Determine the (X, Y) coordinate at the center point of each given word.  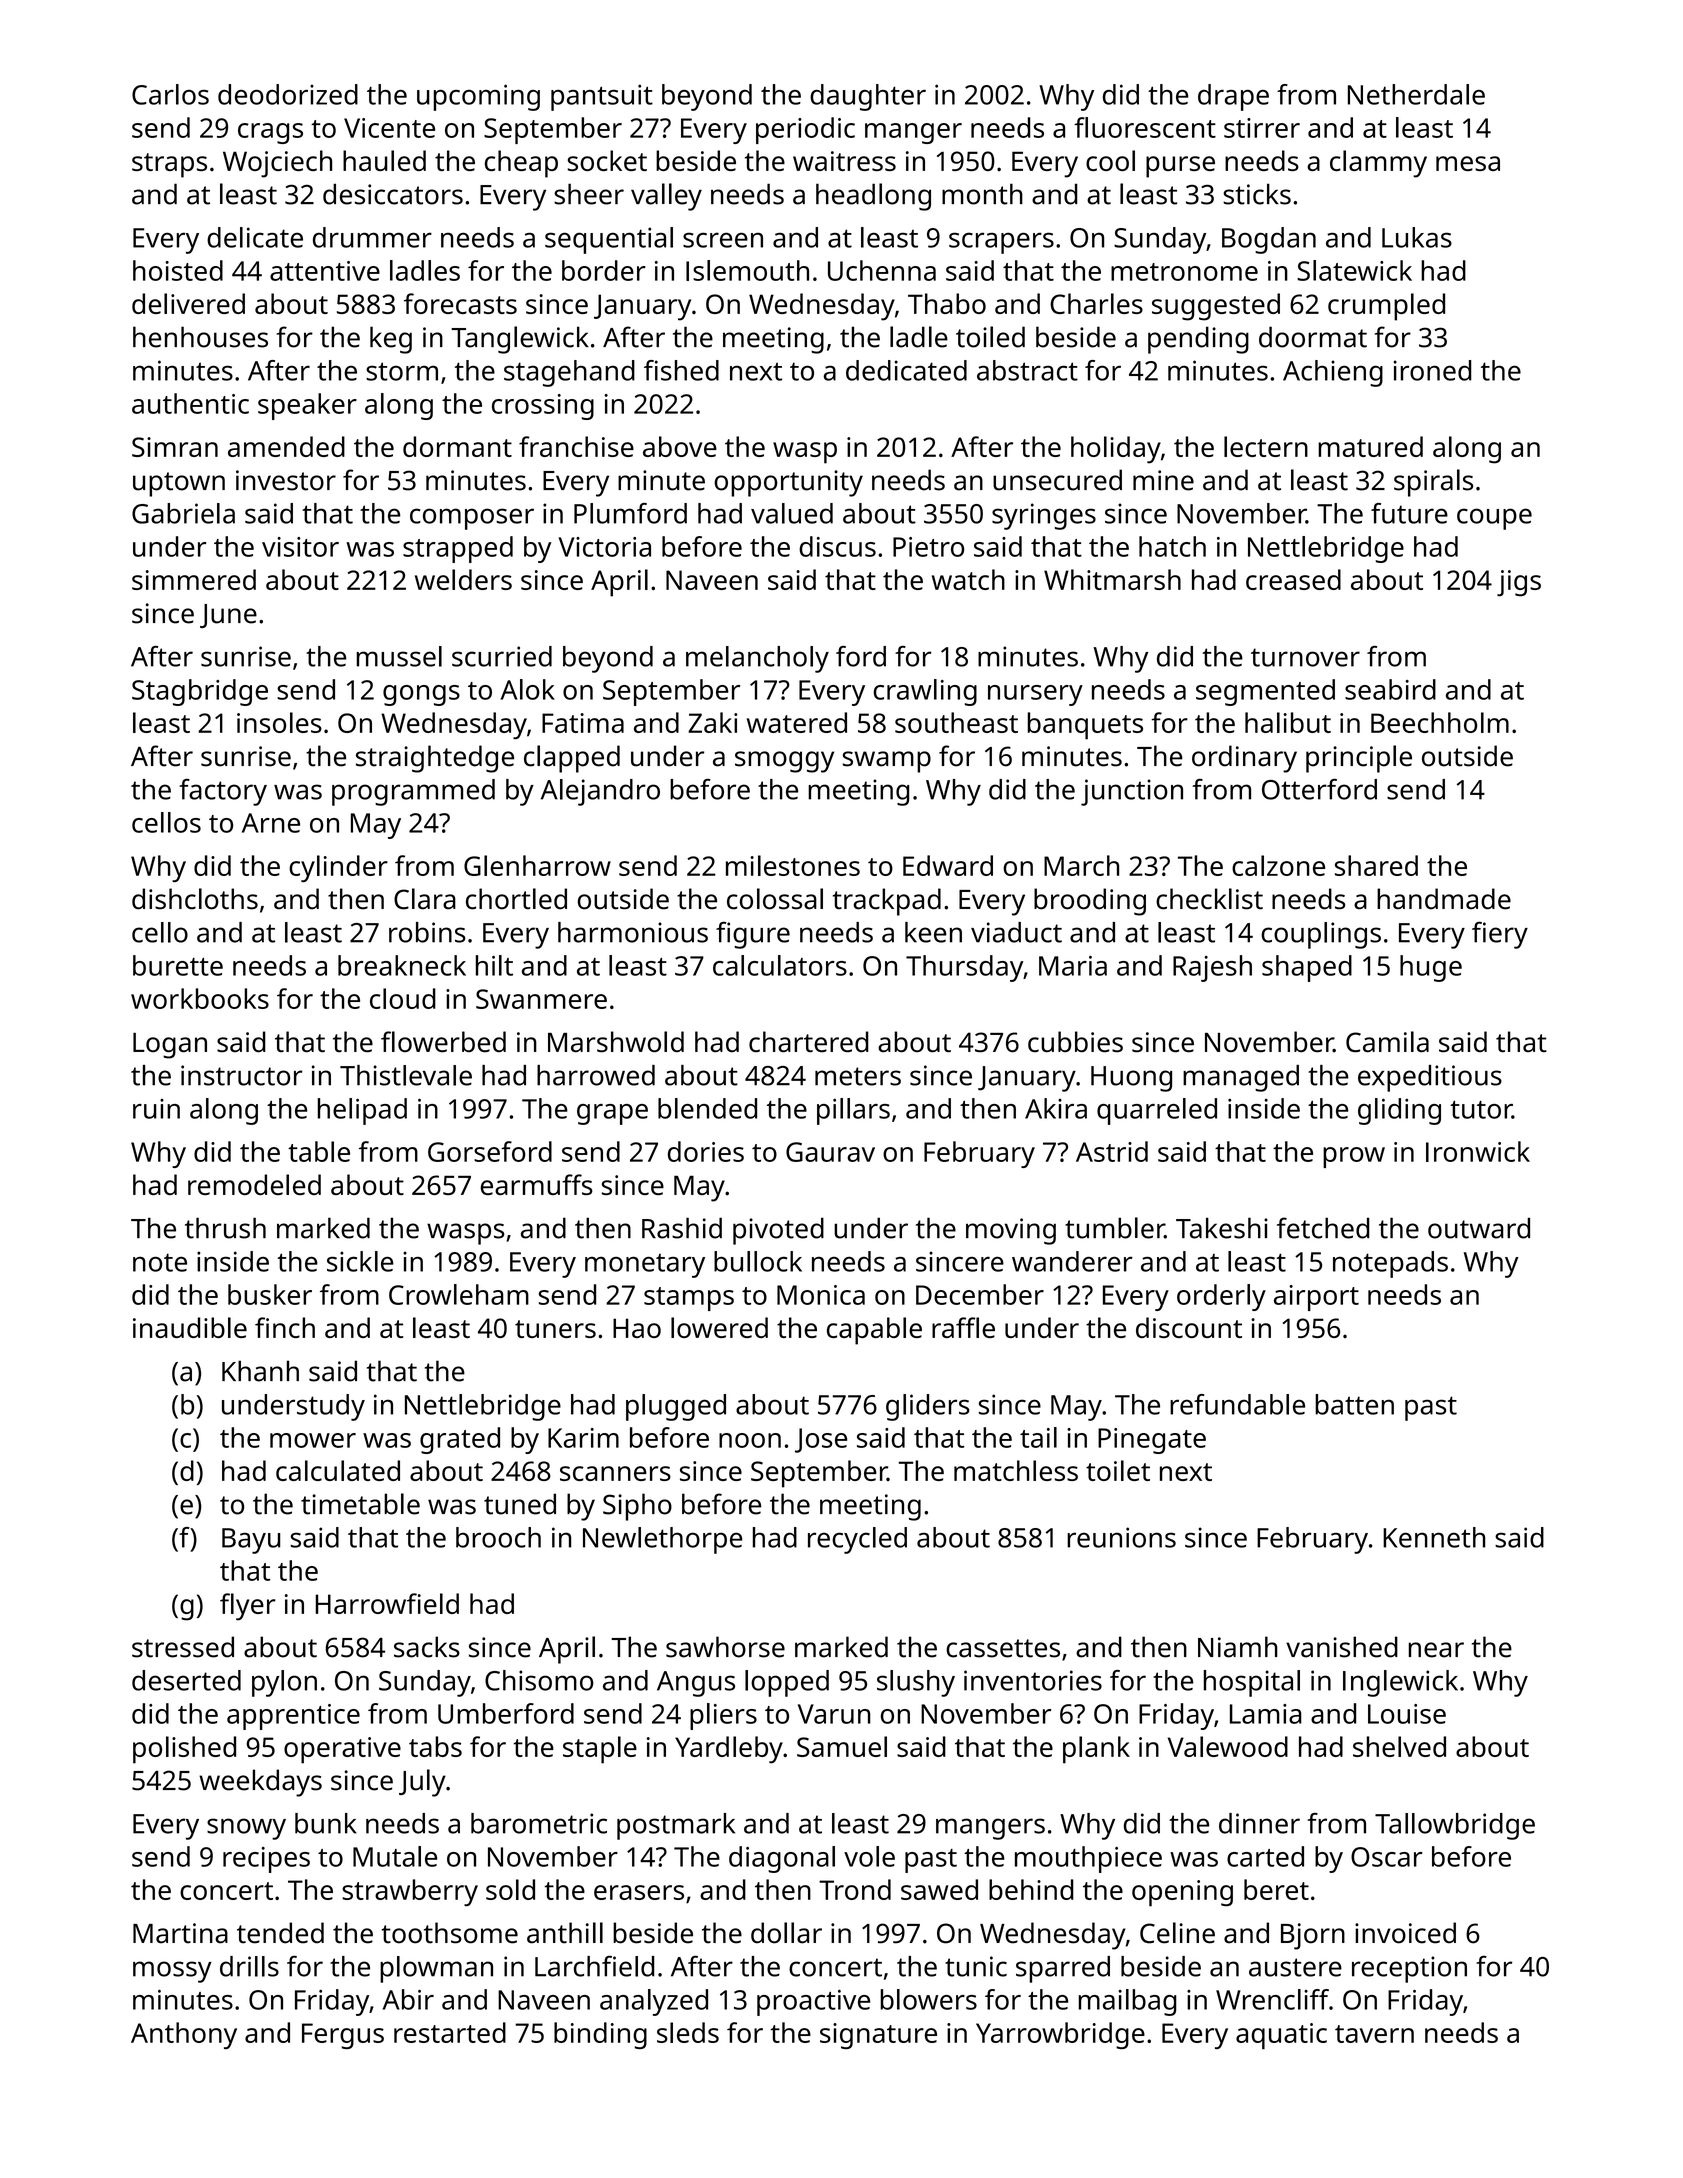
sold (510, 1889)
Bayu (251, 1541)
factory (223, 792)
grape (612, 1114)
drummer (372, 237)
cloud (403, 998)
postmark (676, 1826)
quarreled (1157, 1111)
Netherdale (1416, 94)
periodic (805, 130)
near (1436, 1650)
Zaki (713, 722)
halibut (1288, 722)
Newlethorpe (662, 1540)
